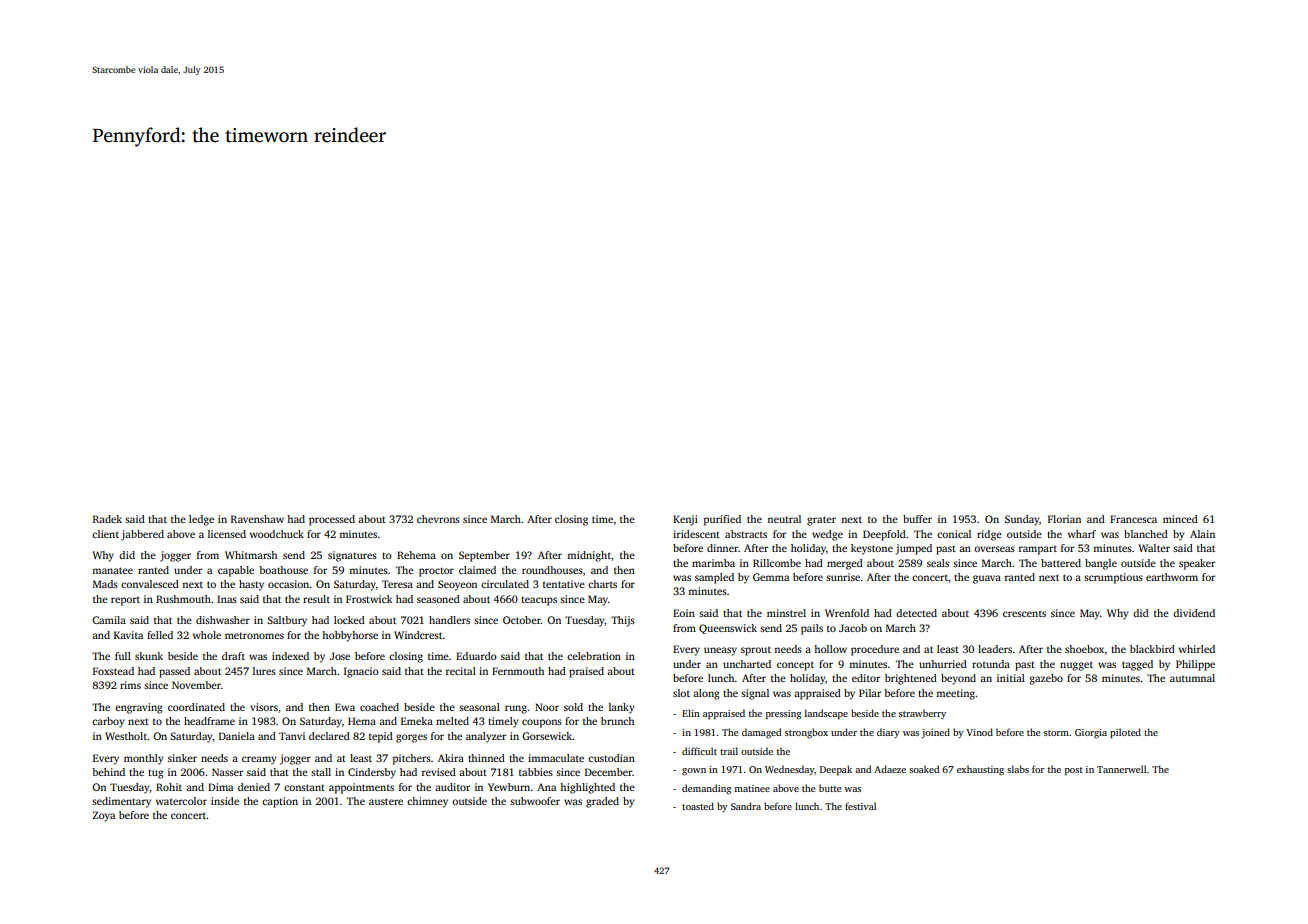 This screenshot has width=1308, height=924. Describe the element at coordinates (104, 816) in the screenshot. I see `Zoya` at that location.
